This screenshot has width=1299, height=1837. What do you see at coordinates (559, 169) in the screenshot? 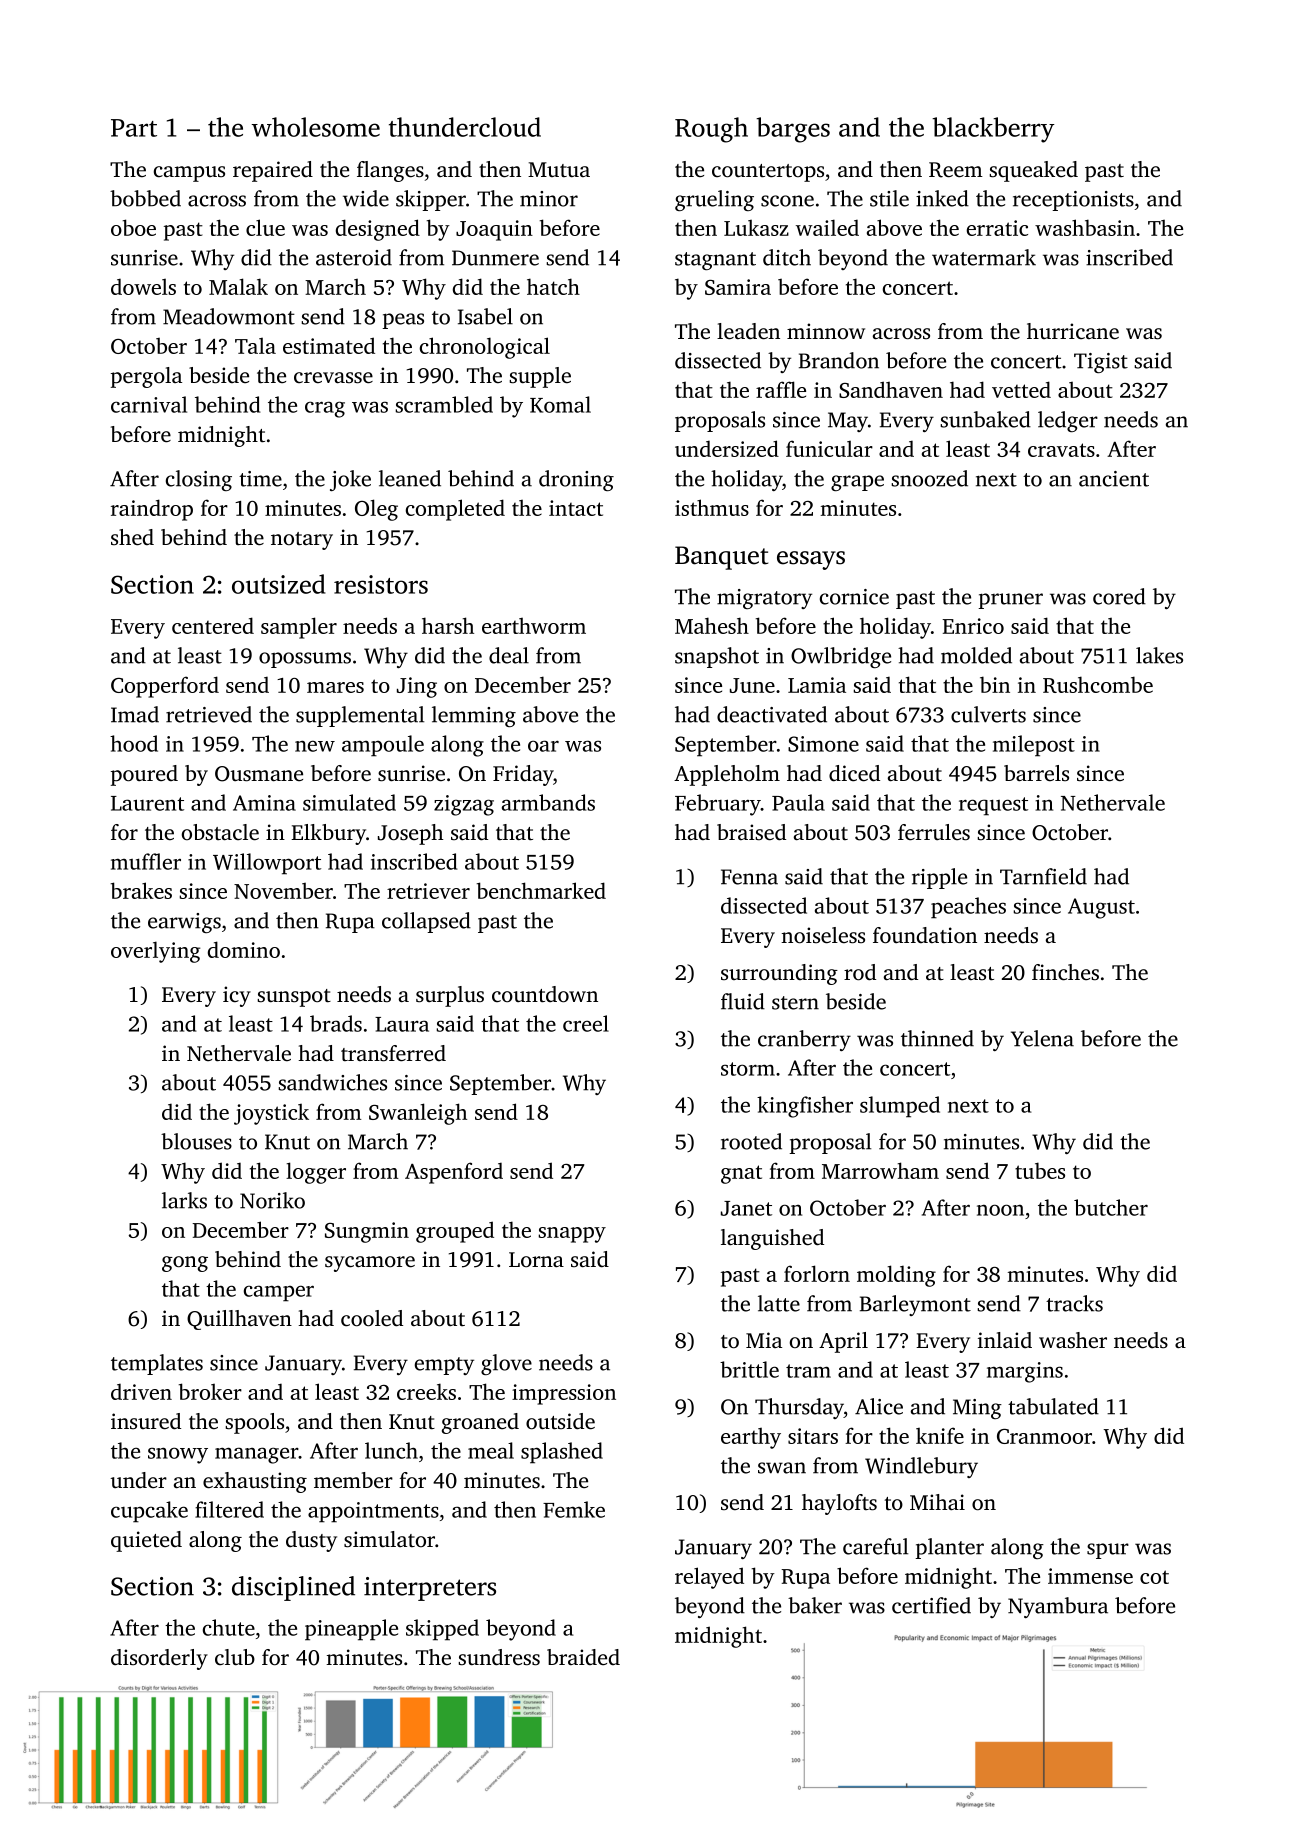
I see `Mutua` at bounding box center [559, 169].
